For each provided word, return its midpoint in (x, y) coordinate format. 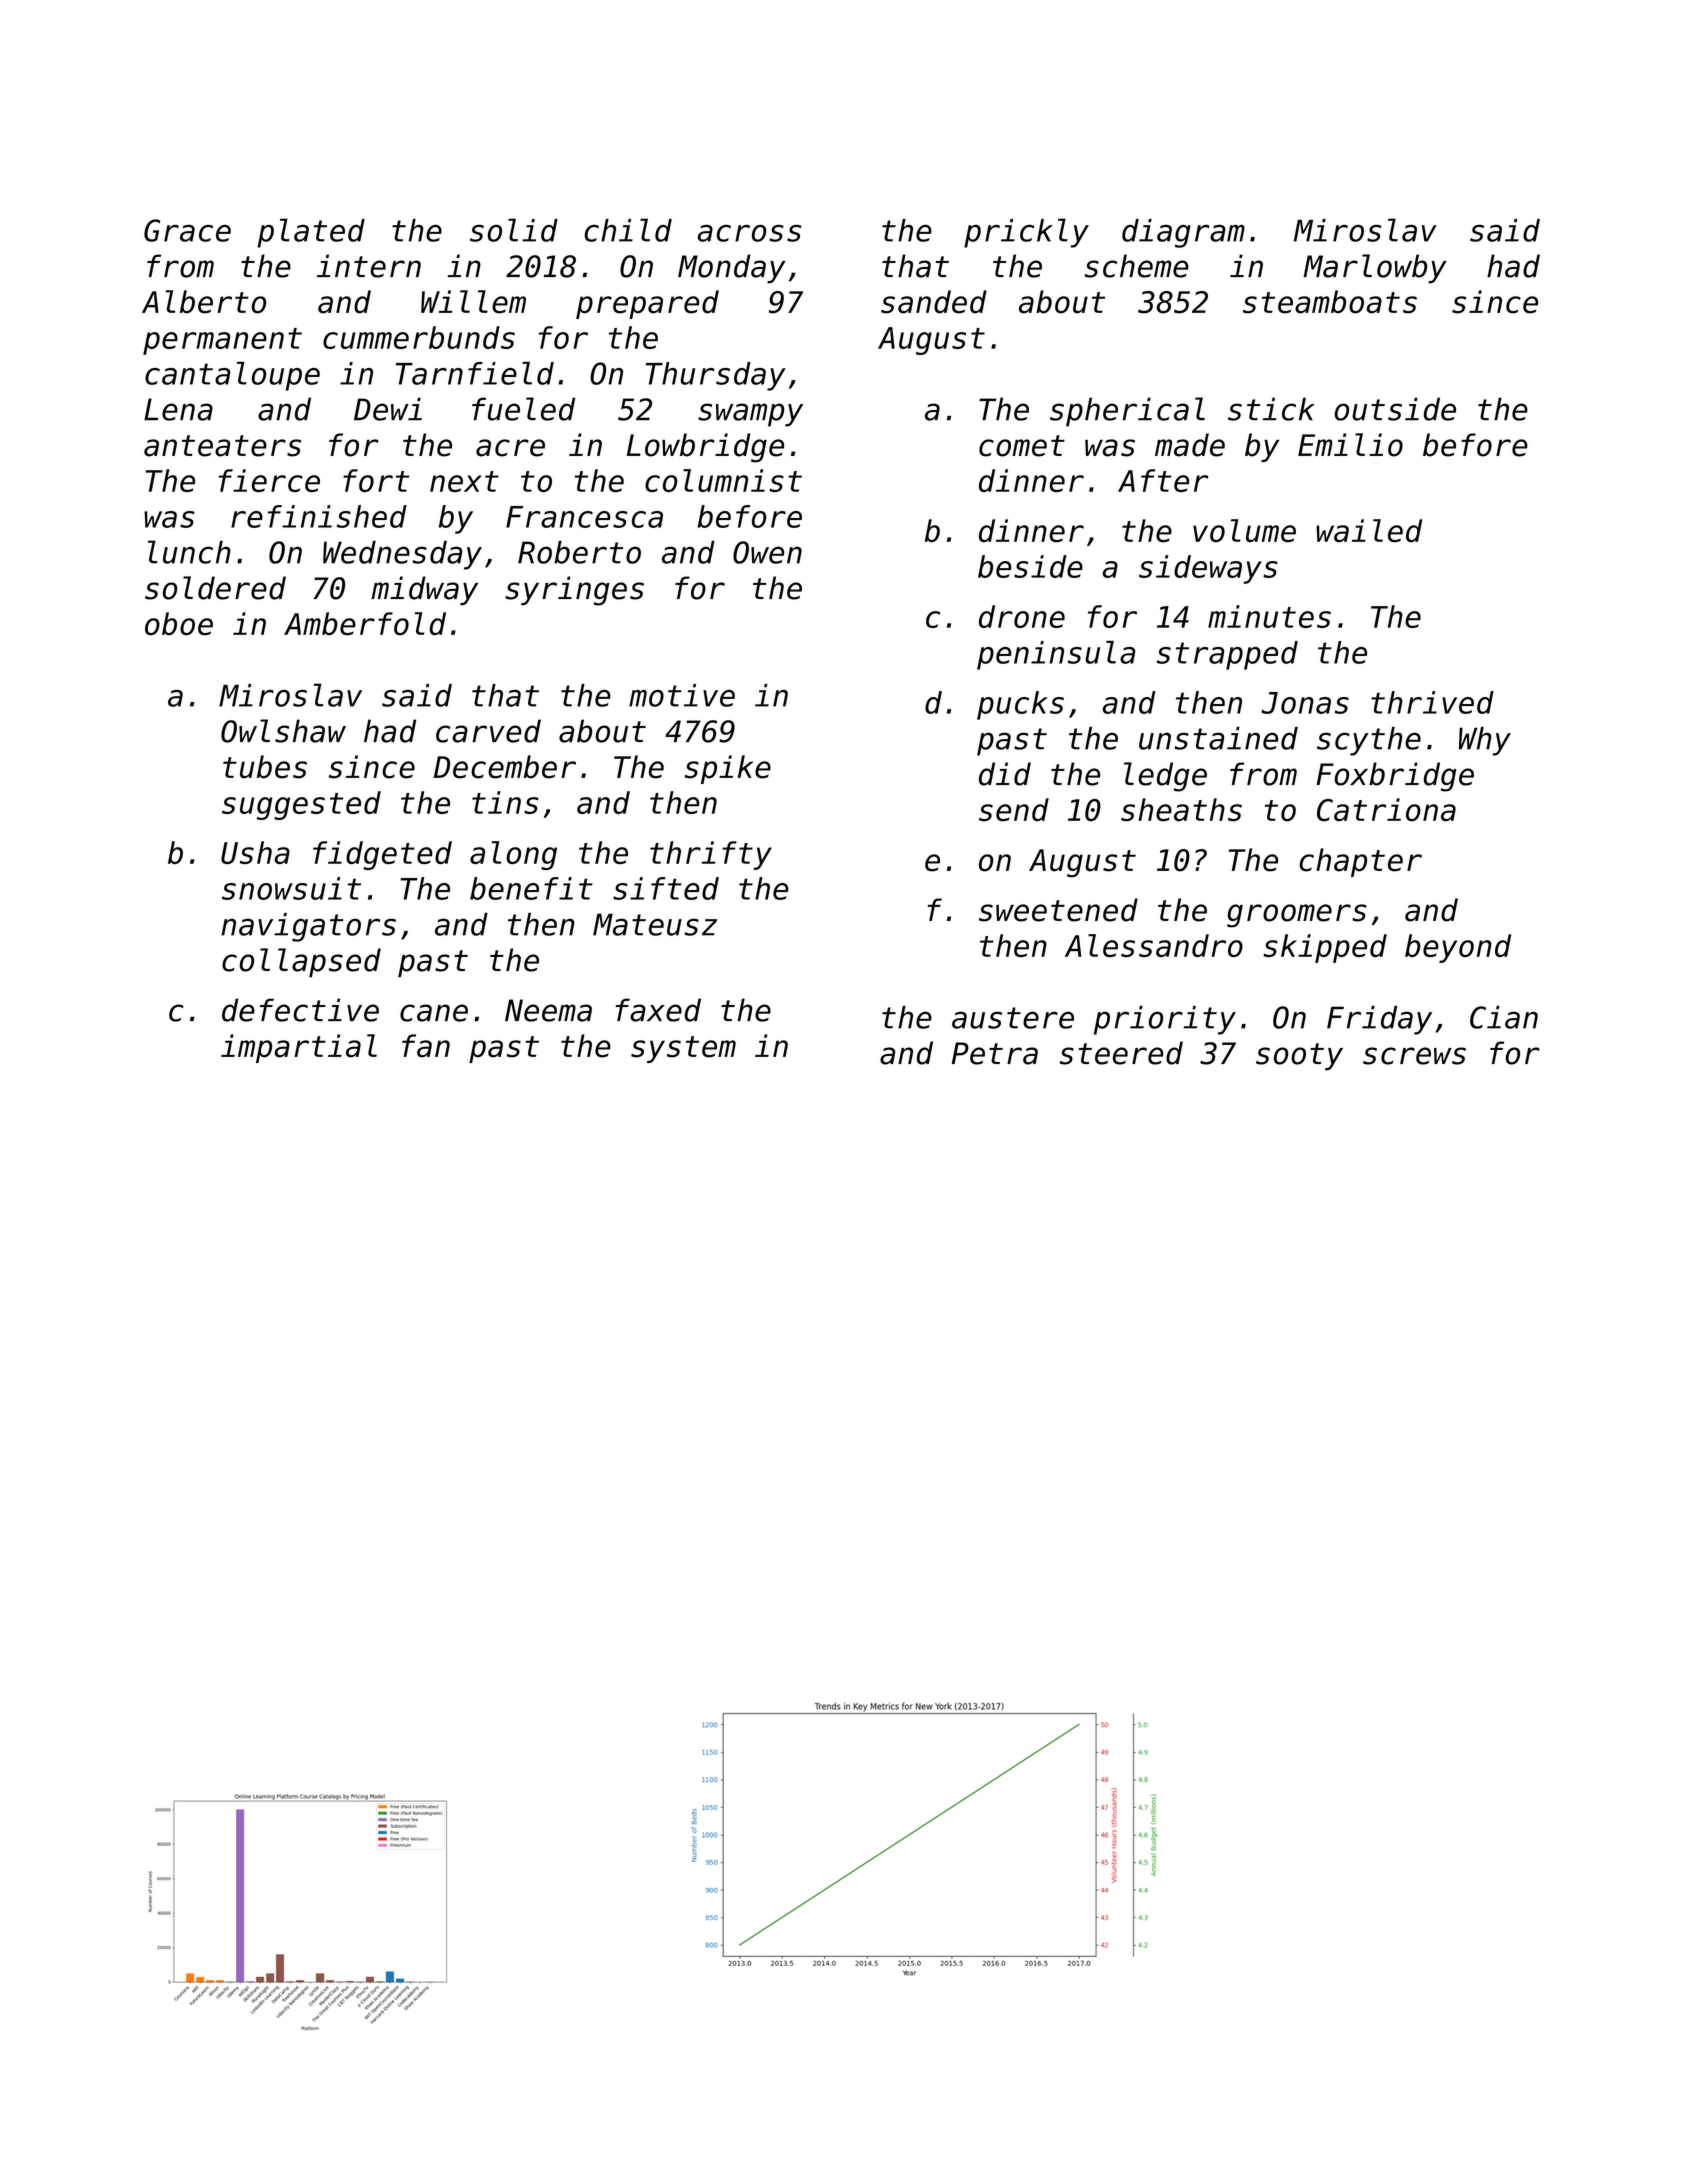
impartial (299, 1048)
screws (1414, 1056)
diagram (1183, 233)
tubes (265, 767)
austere (1013, 1018)
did (1005, 774)
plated (311, 233)
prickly (1026, 233)
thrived (1432, 702)
